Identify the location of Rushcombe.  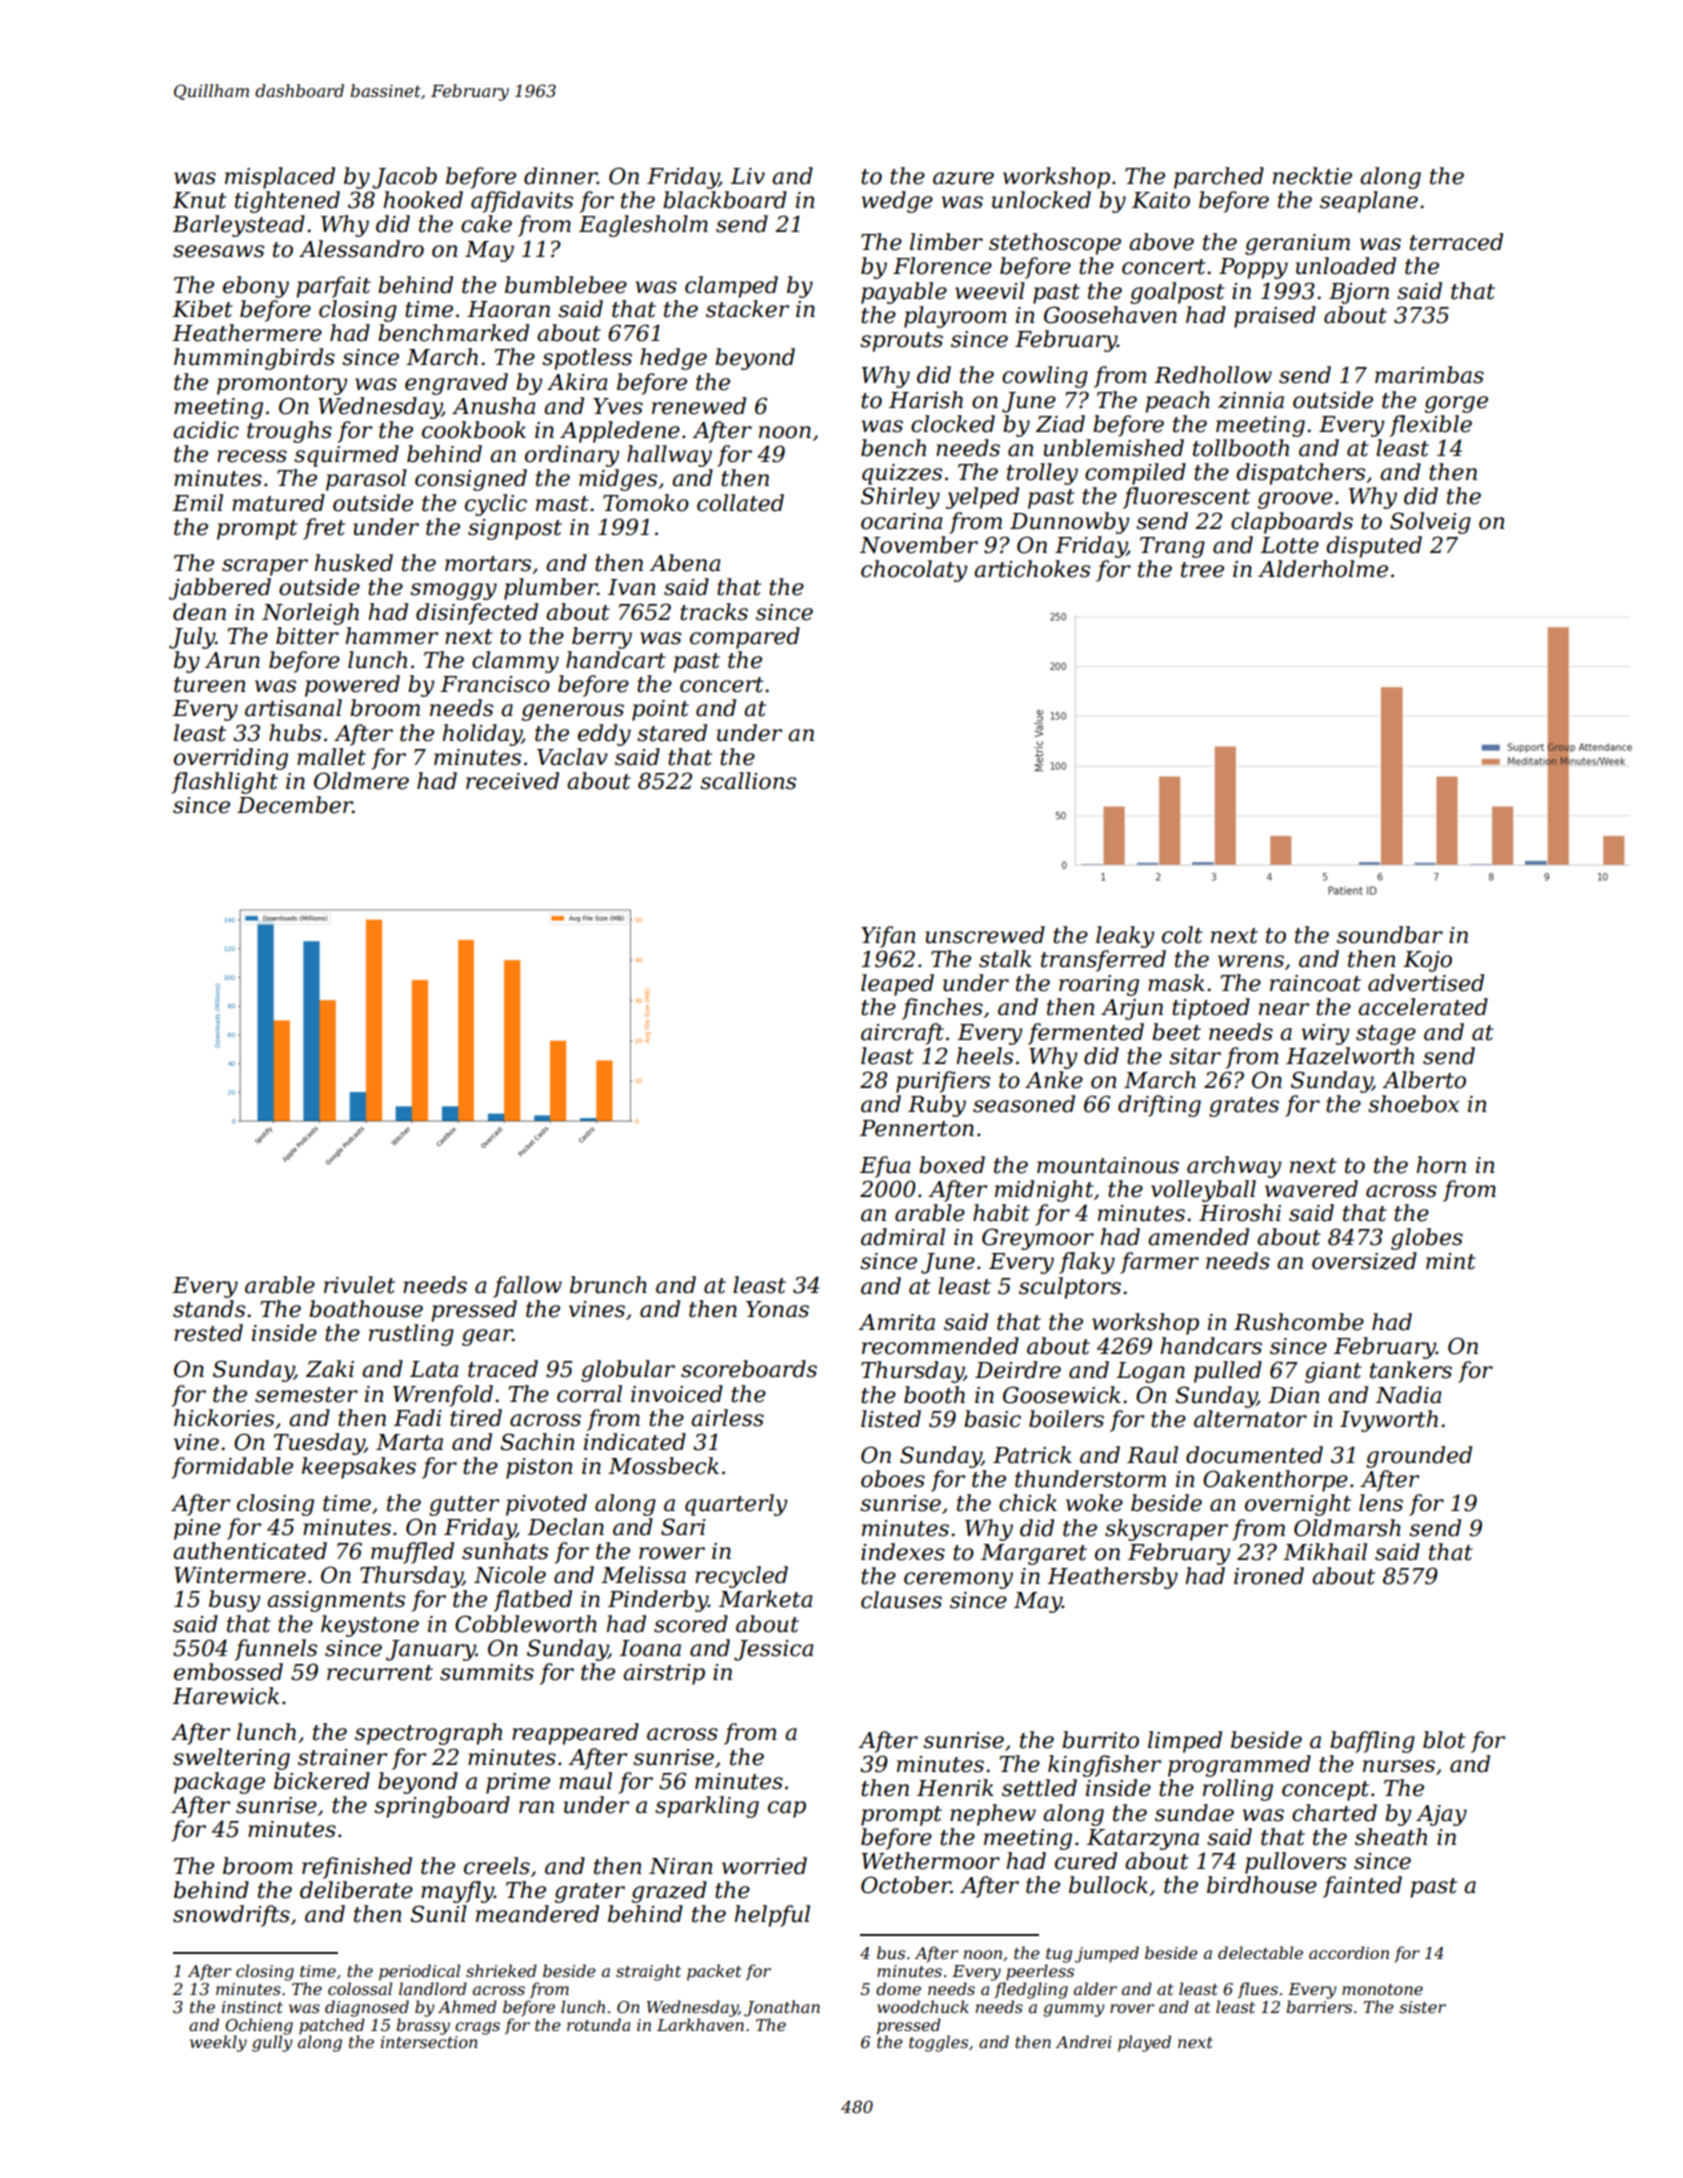
(1299, 1322).
